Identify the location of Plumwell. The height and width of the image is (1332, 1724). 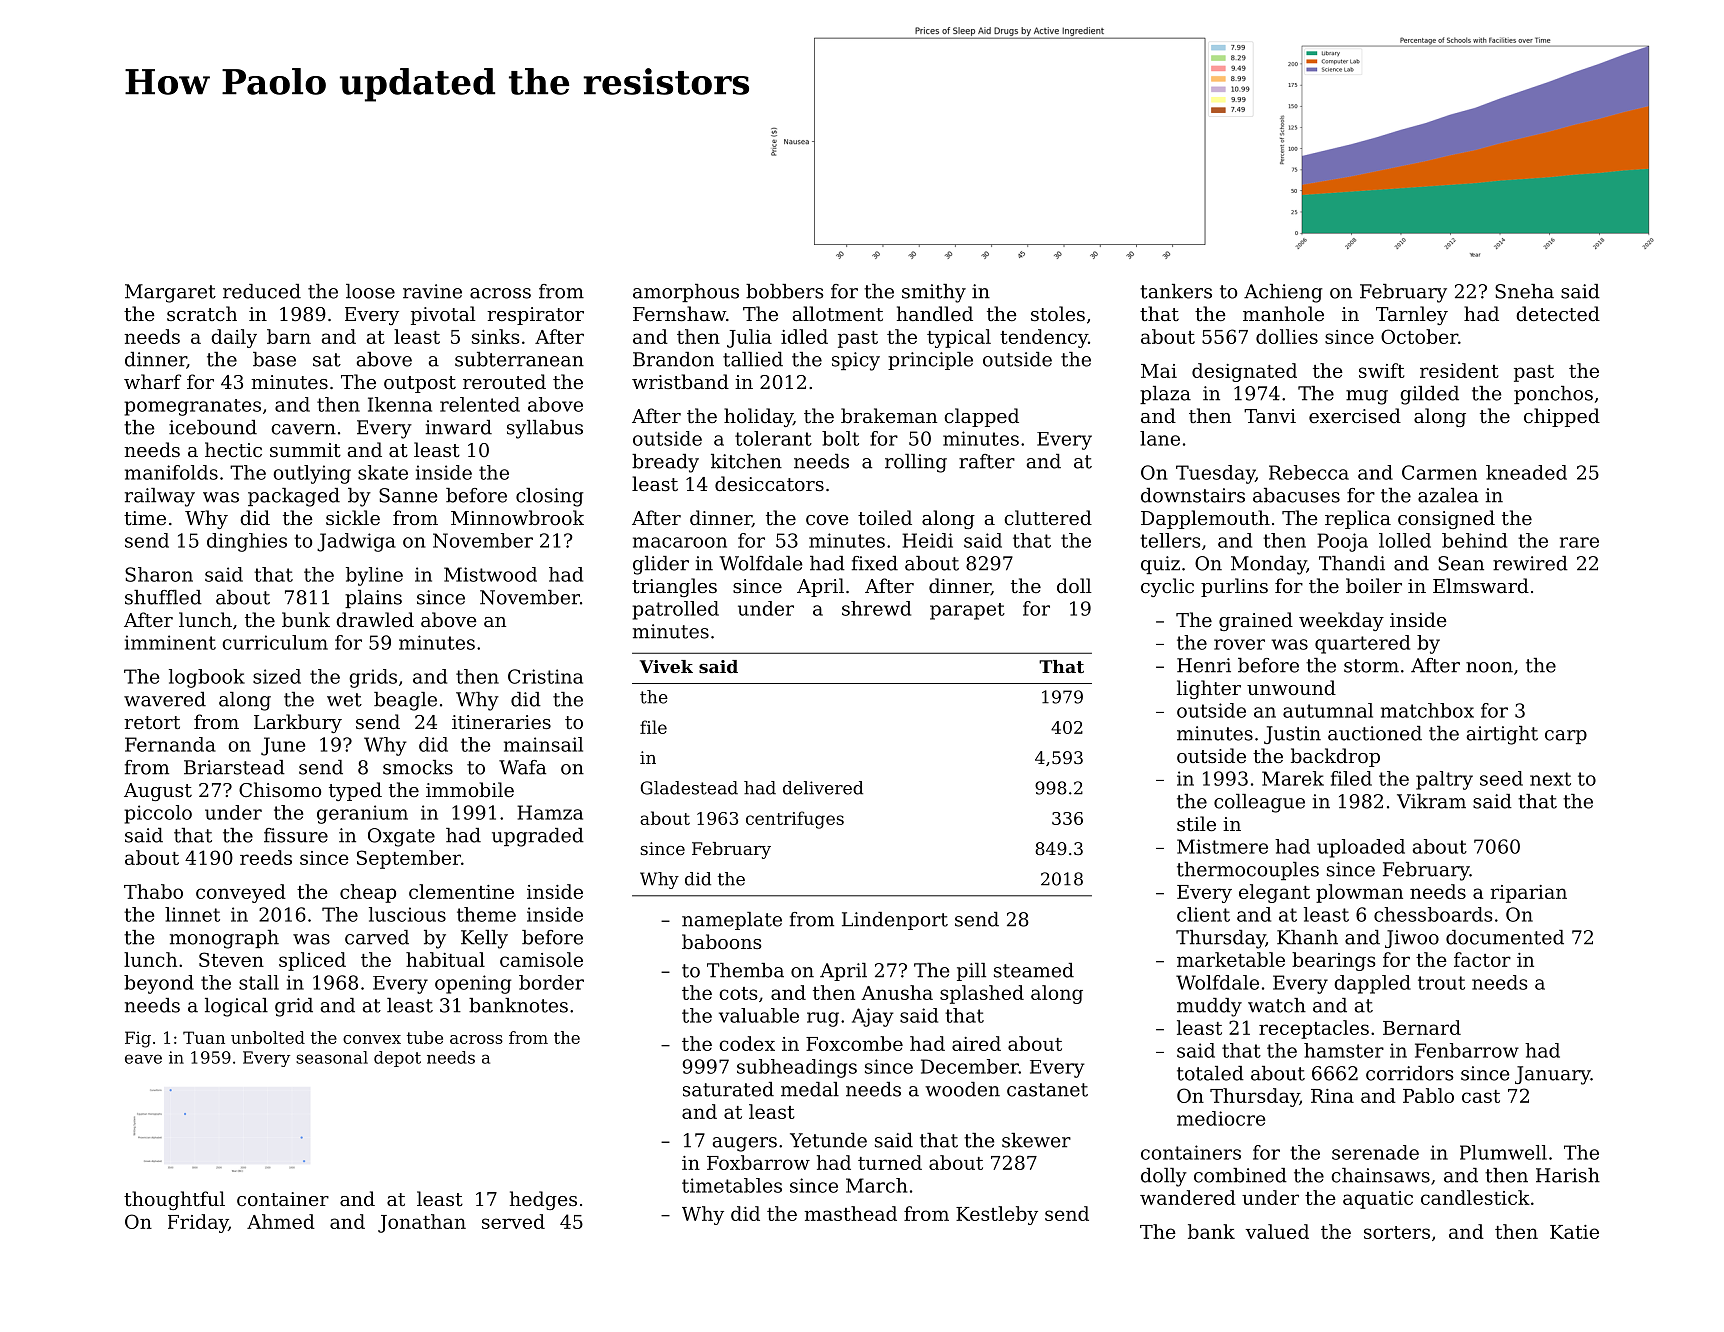
(1503, 1152).
